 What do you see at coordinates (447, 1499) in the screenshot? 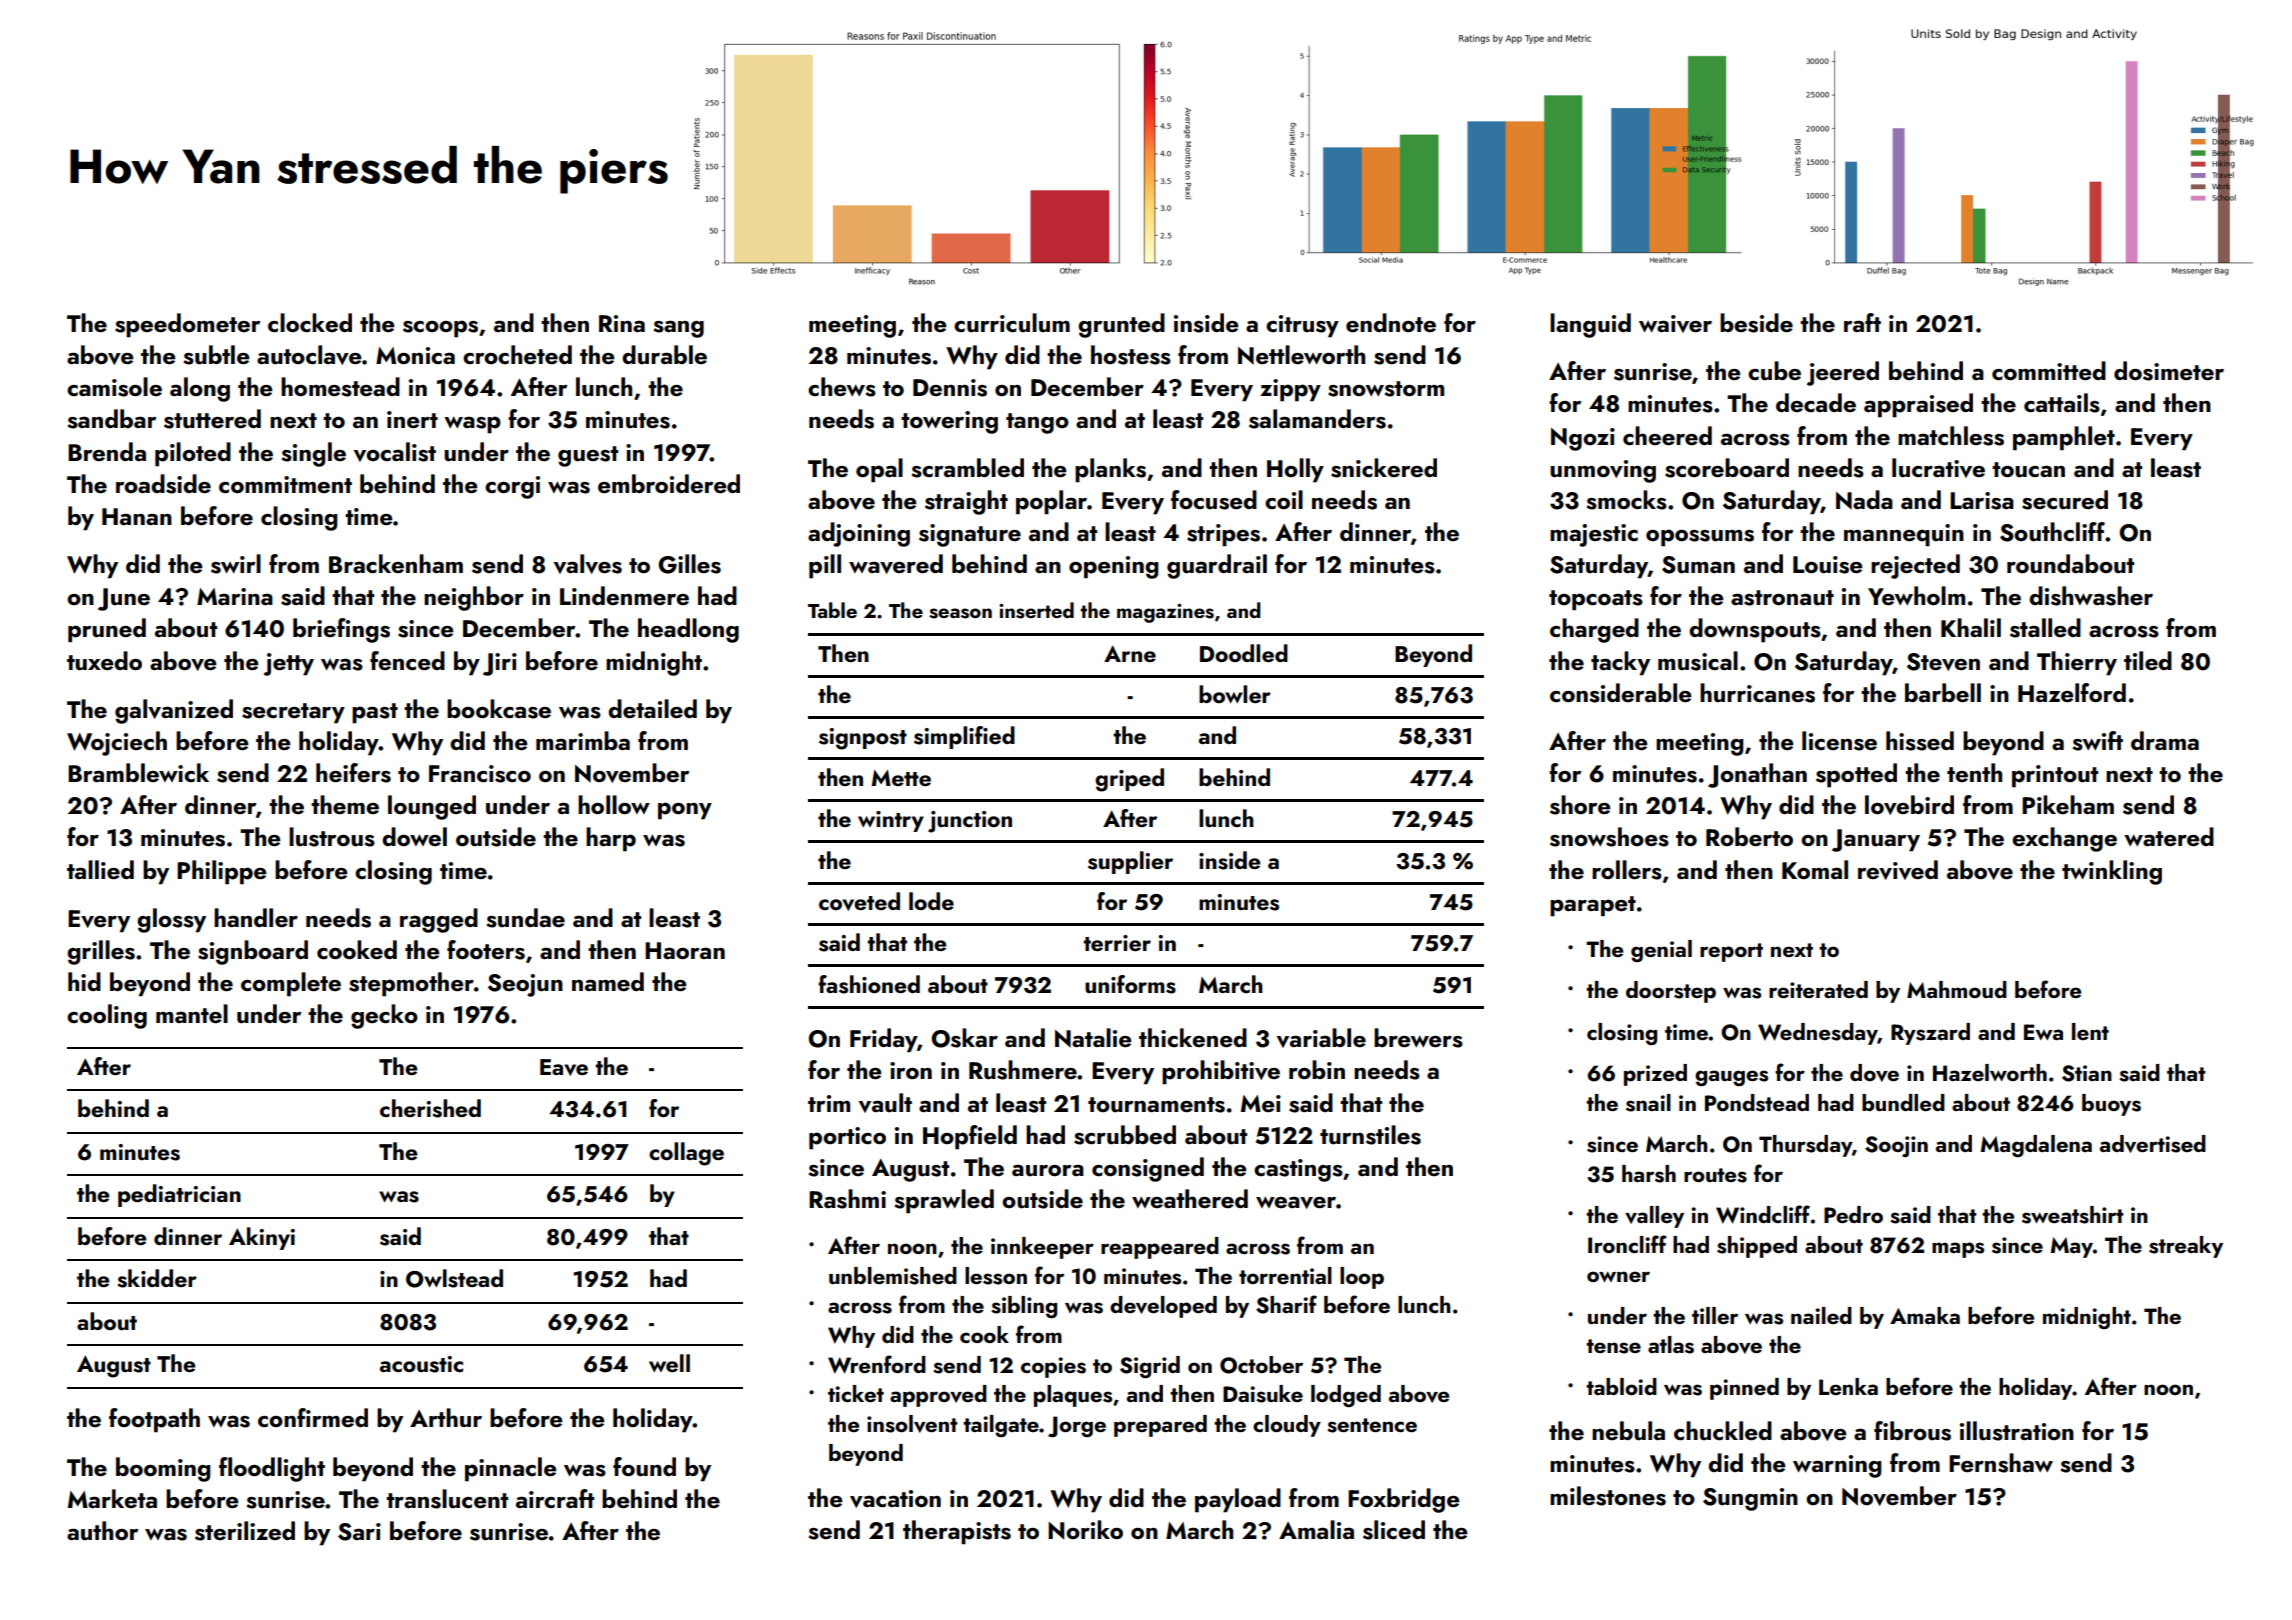
I see `translucent` at bounding box center [447, 1499].
